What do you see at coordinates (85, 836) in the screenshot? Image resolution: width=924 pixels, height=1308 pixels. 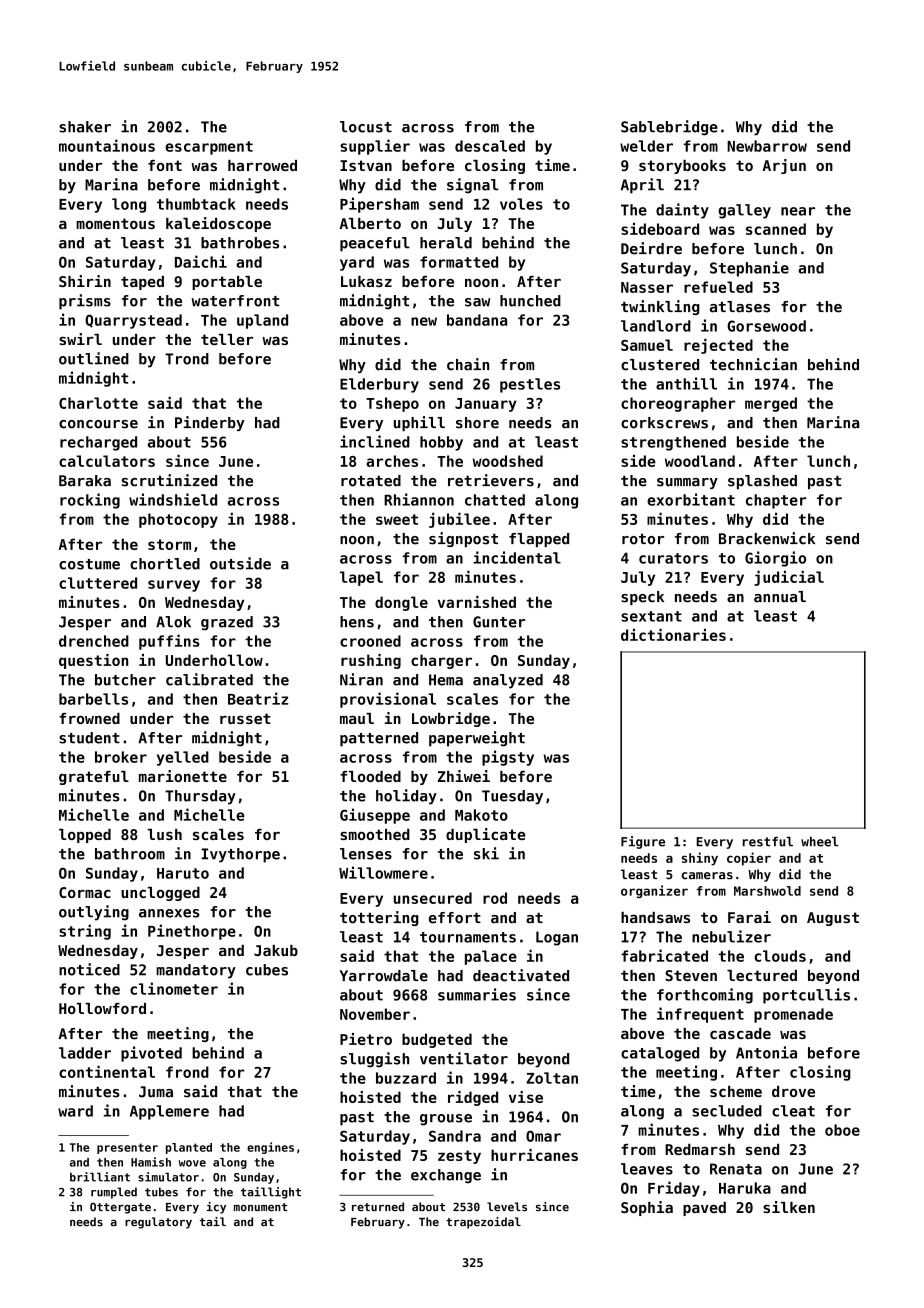 I see `lopped` at bounding box center [85, 836].
